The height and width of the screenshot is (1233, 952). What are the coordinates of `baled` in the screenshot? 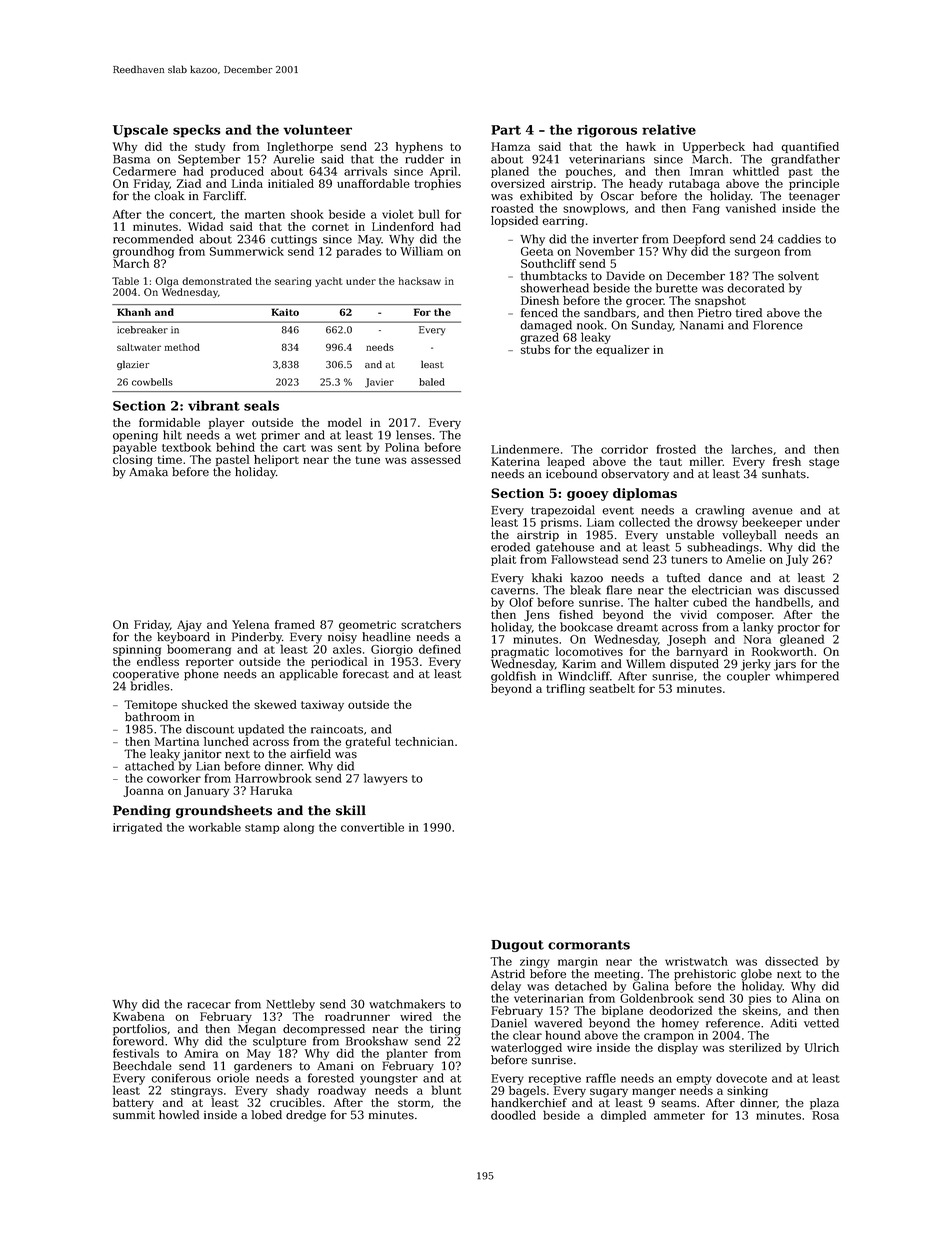 It's located at (432, 382).
